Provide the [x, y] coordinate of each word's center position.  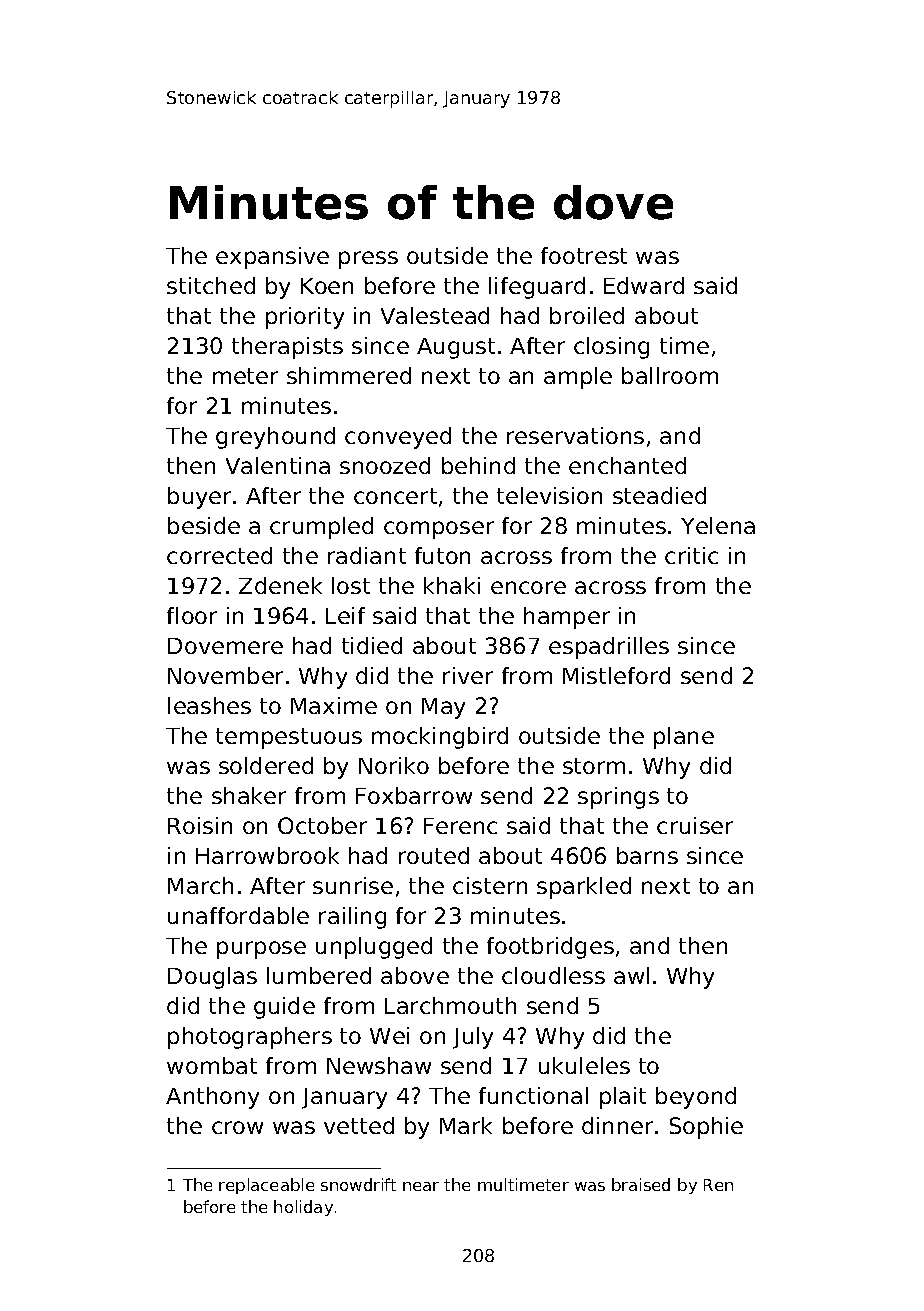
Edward [644, 285]
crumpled [321, 528]
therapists [287, 348]
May [443, 708]
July [473, 1038]
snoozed [385, 465]
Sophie [706, 1128]
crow [237, 1127]
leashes [209, 705]
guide [284, 1008]
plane [684, 738]
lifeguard [537, 288]
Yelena [718, 525]
